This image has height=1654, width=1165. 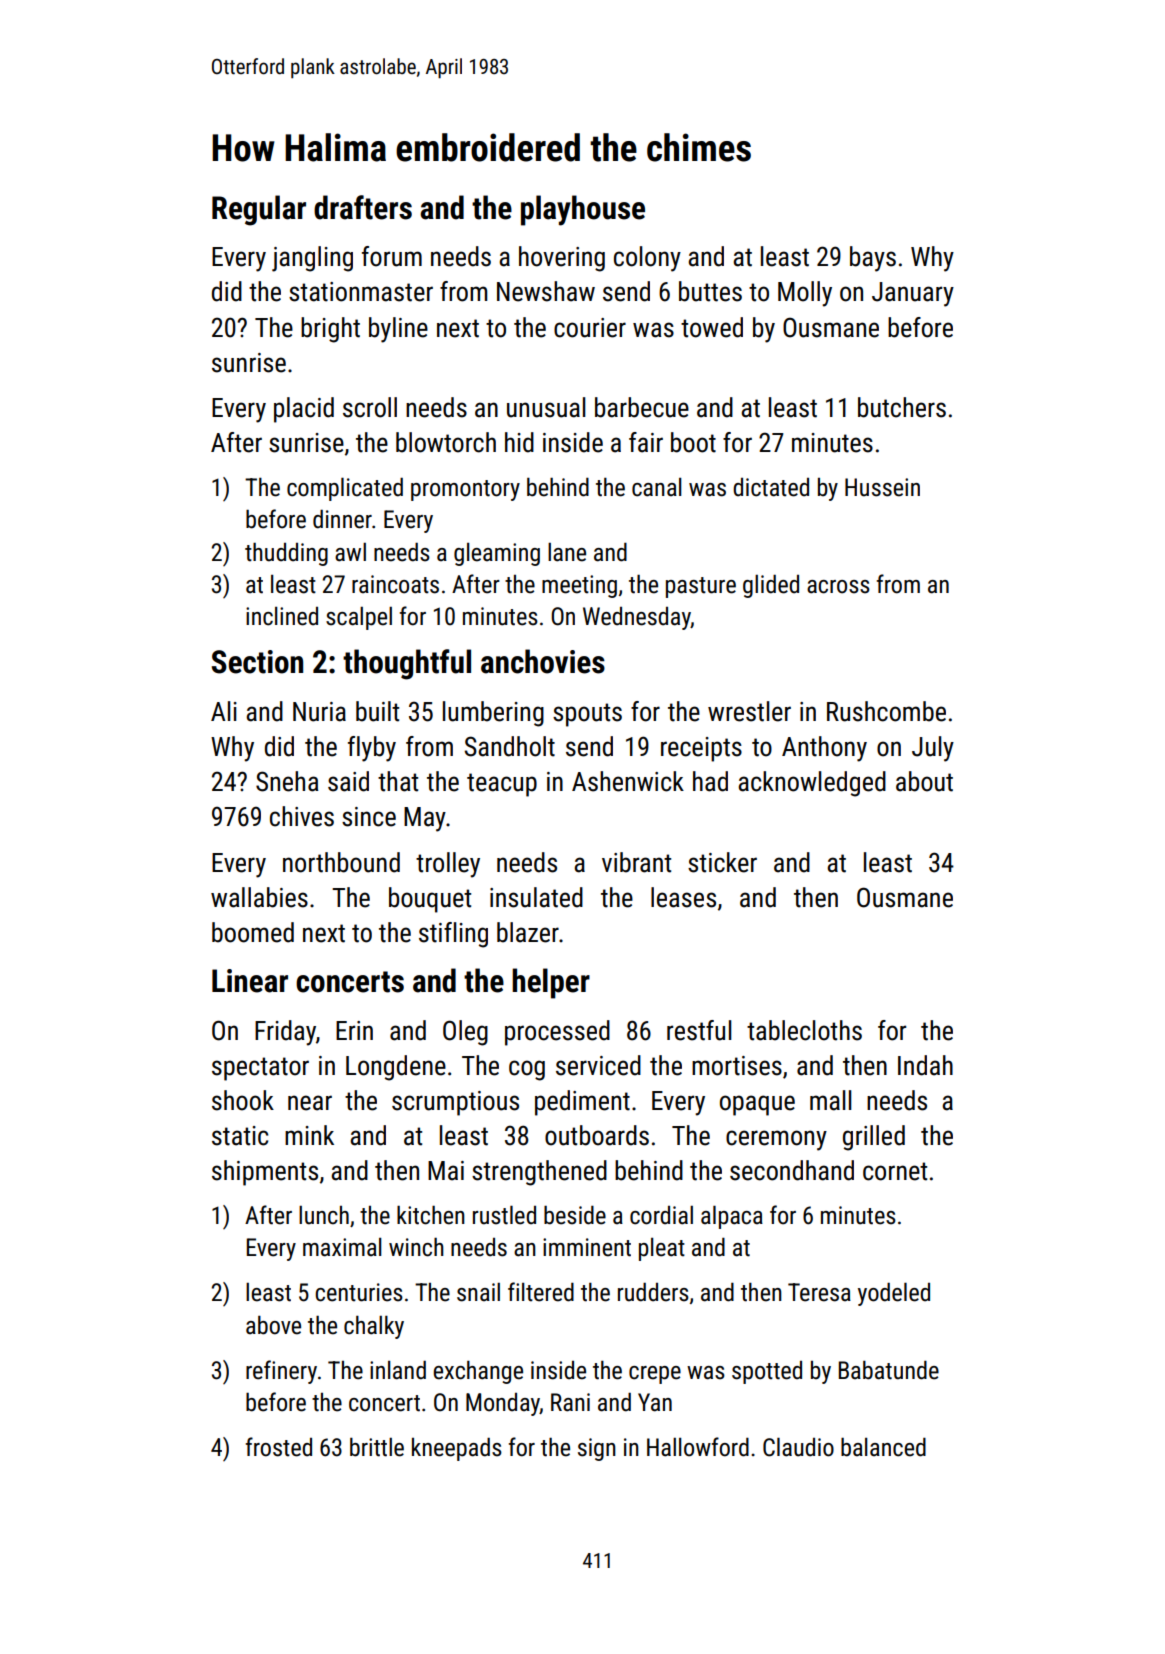 What do you see at coordinates (798, 1447) in the image?
I see `Claudio` at bounding box center [798, 1447].
